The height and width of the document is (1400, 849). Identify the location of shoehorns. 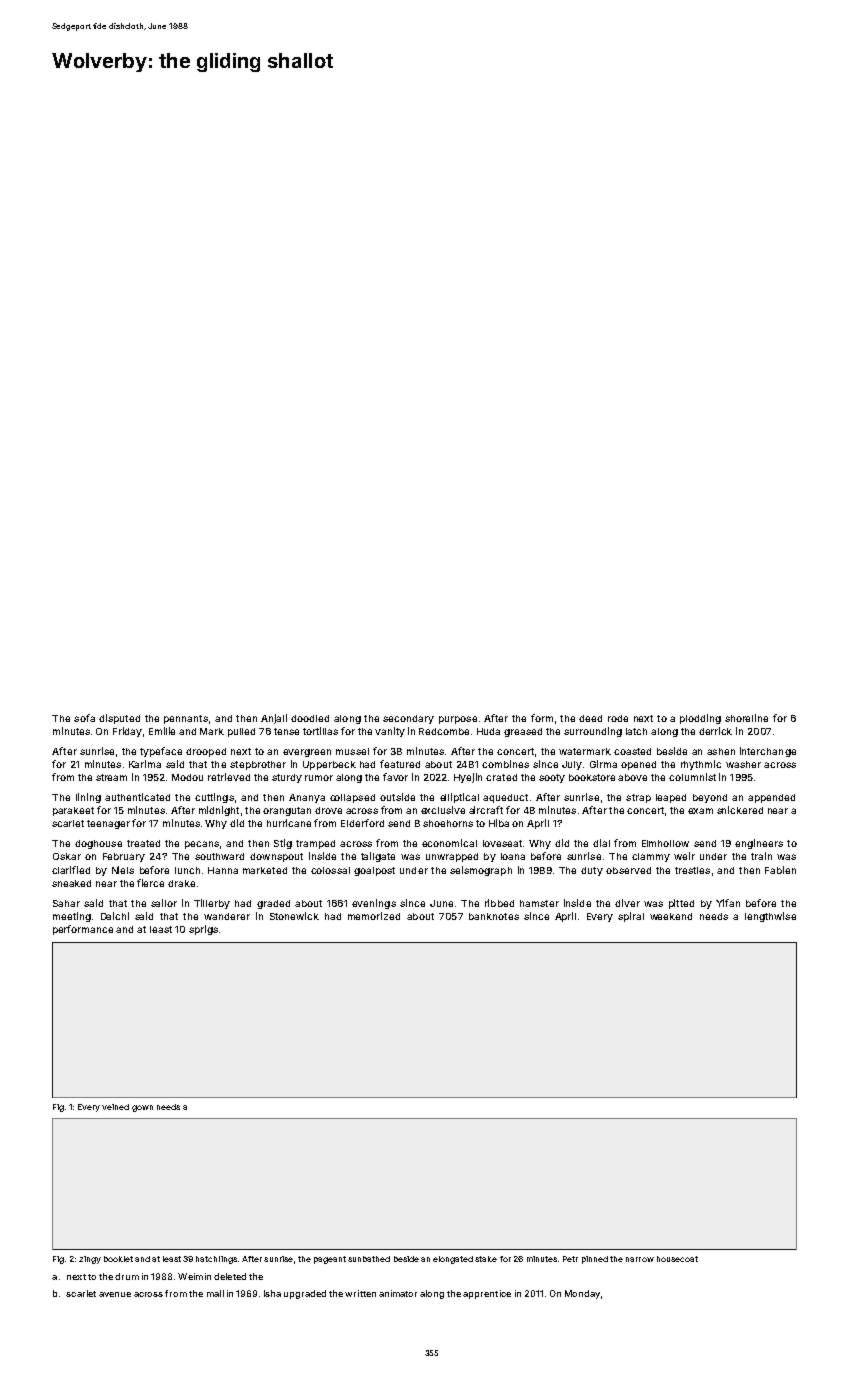
(448, 823).
